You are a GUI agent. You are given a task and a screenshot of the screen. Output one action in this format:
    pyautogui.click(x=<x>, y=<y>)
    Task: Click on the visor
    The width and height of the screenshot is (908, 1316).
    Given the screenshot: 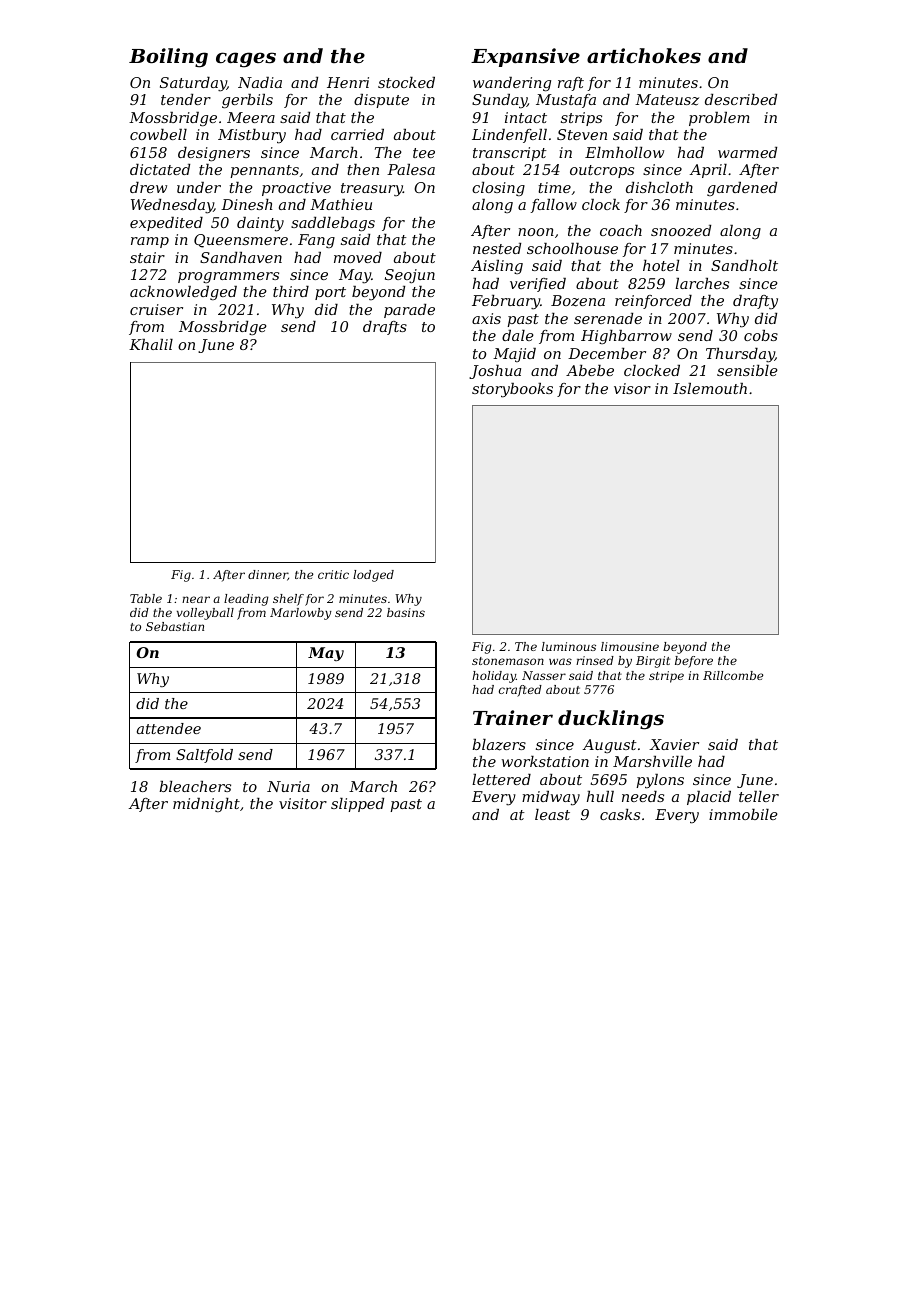 What is the action you would take?
    pyautogui.click(x=632, y=388)
